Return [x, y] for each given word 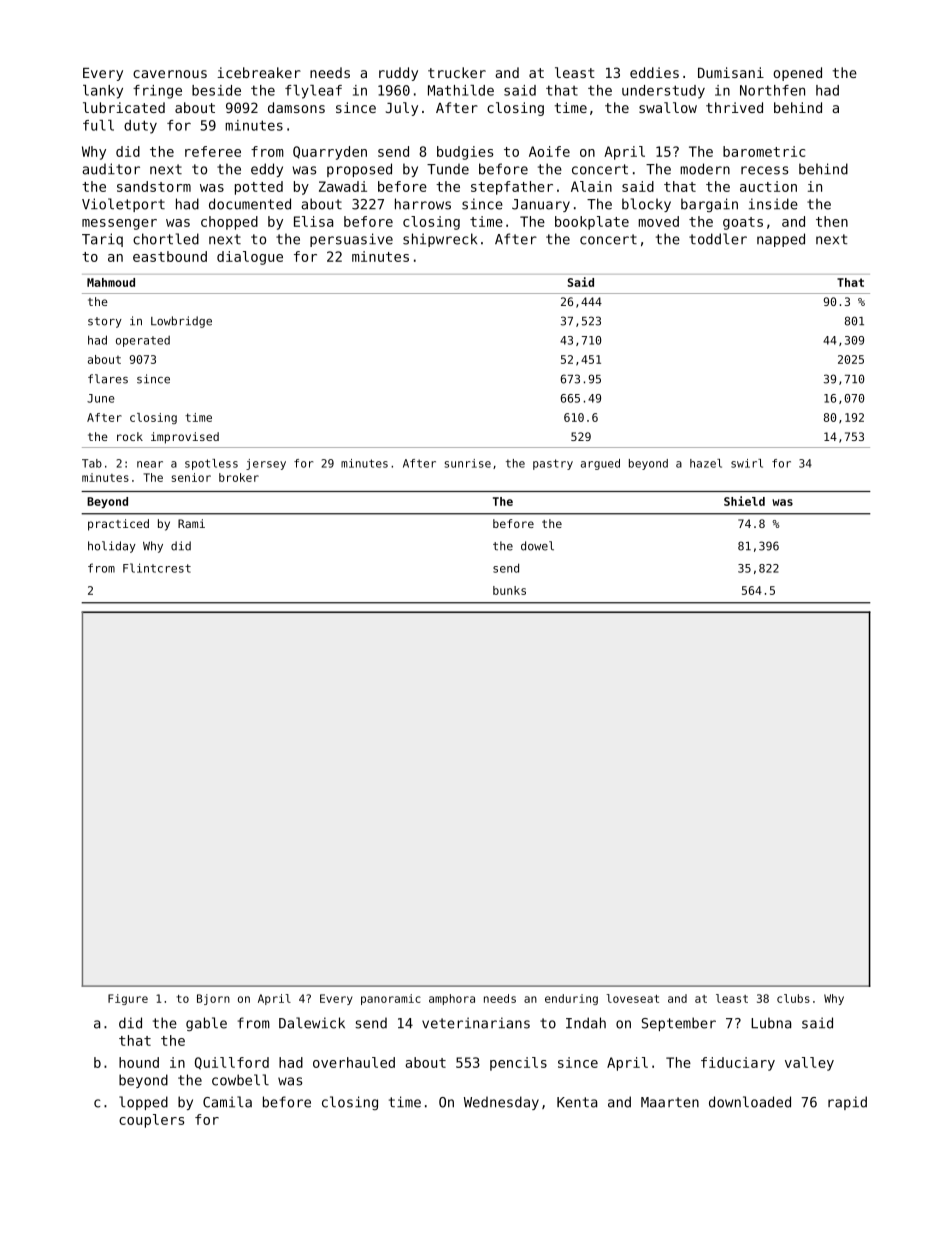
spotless [211, 464]
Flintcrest [157, 568]
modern [705, 169]
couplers [152, 1121]
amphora [452, 999]
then [832, 221]
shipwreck [440, 240]
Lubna [771, 1023]
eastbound [170, 256]
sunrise [468, 463]
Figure [128, 999]
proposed [359, 170]
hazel [706, 463]
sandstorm [154, 186]
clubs [793, 998]
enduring [571, 999]
